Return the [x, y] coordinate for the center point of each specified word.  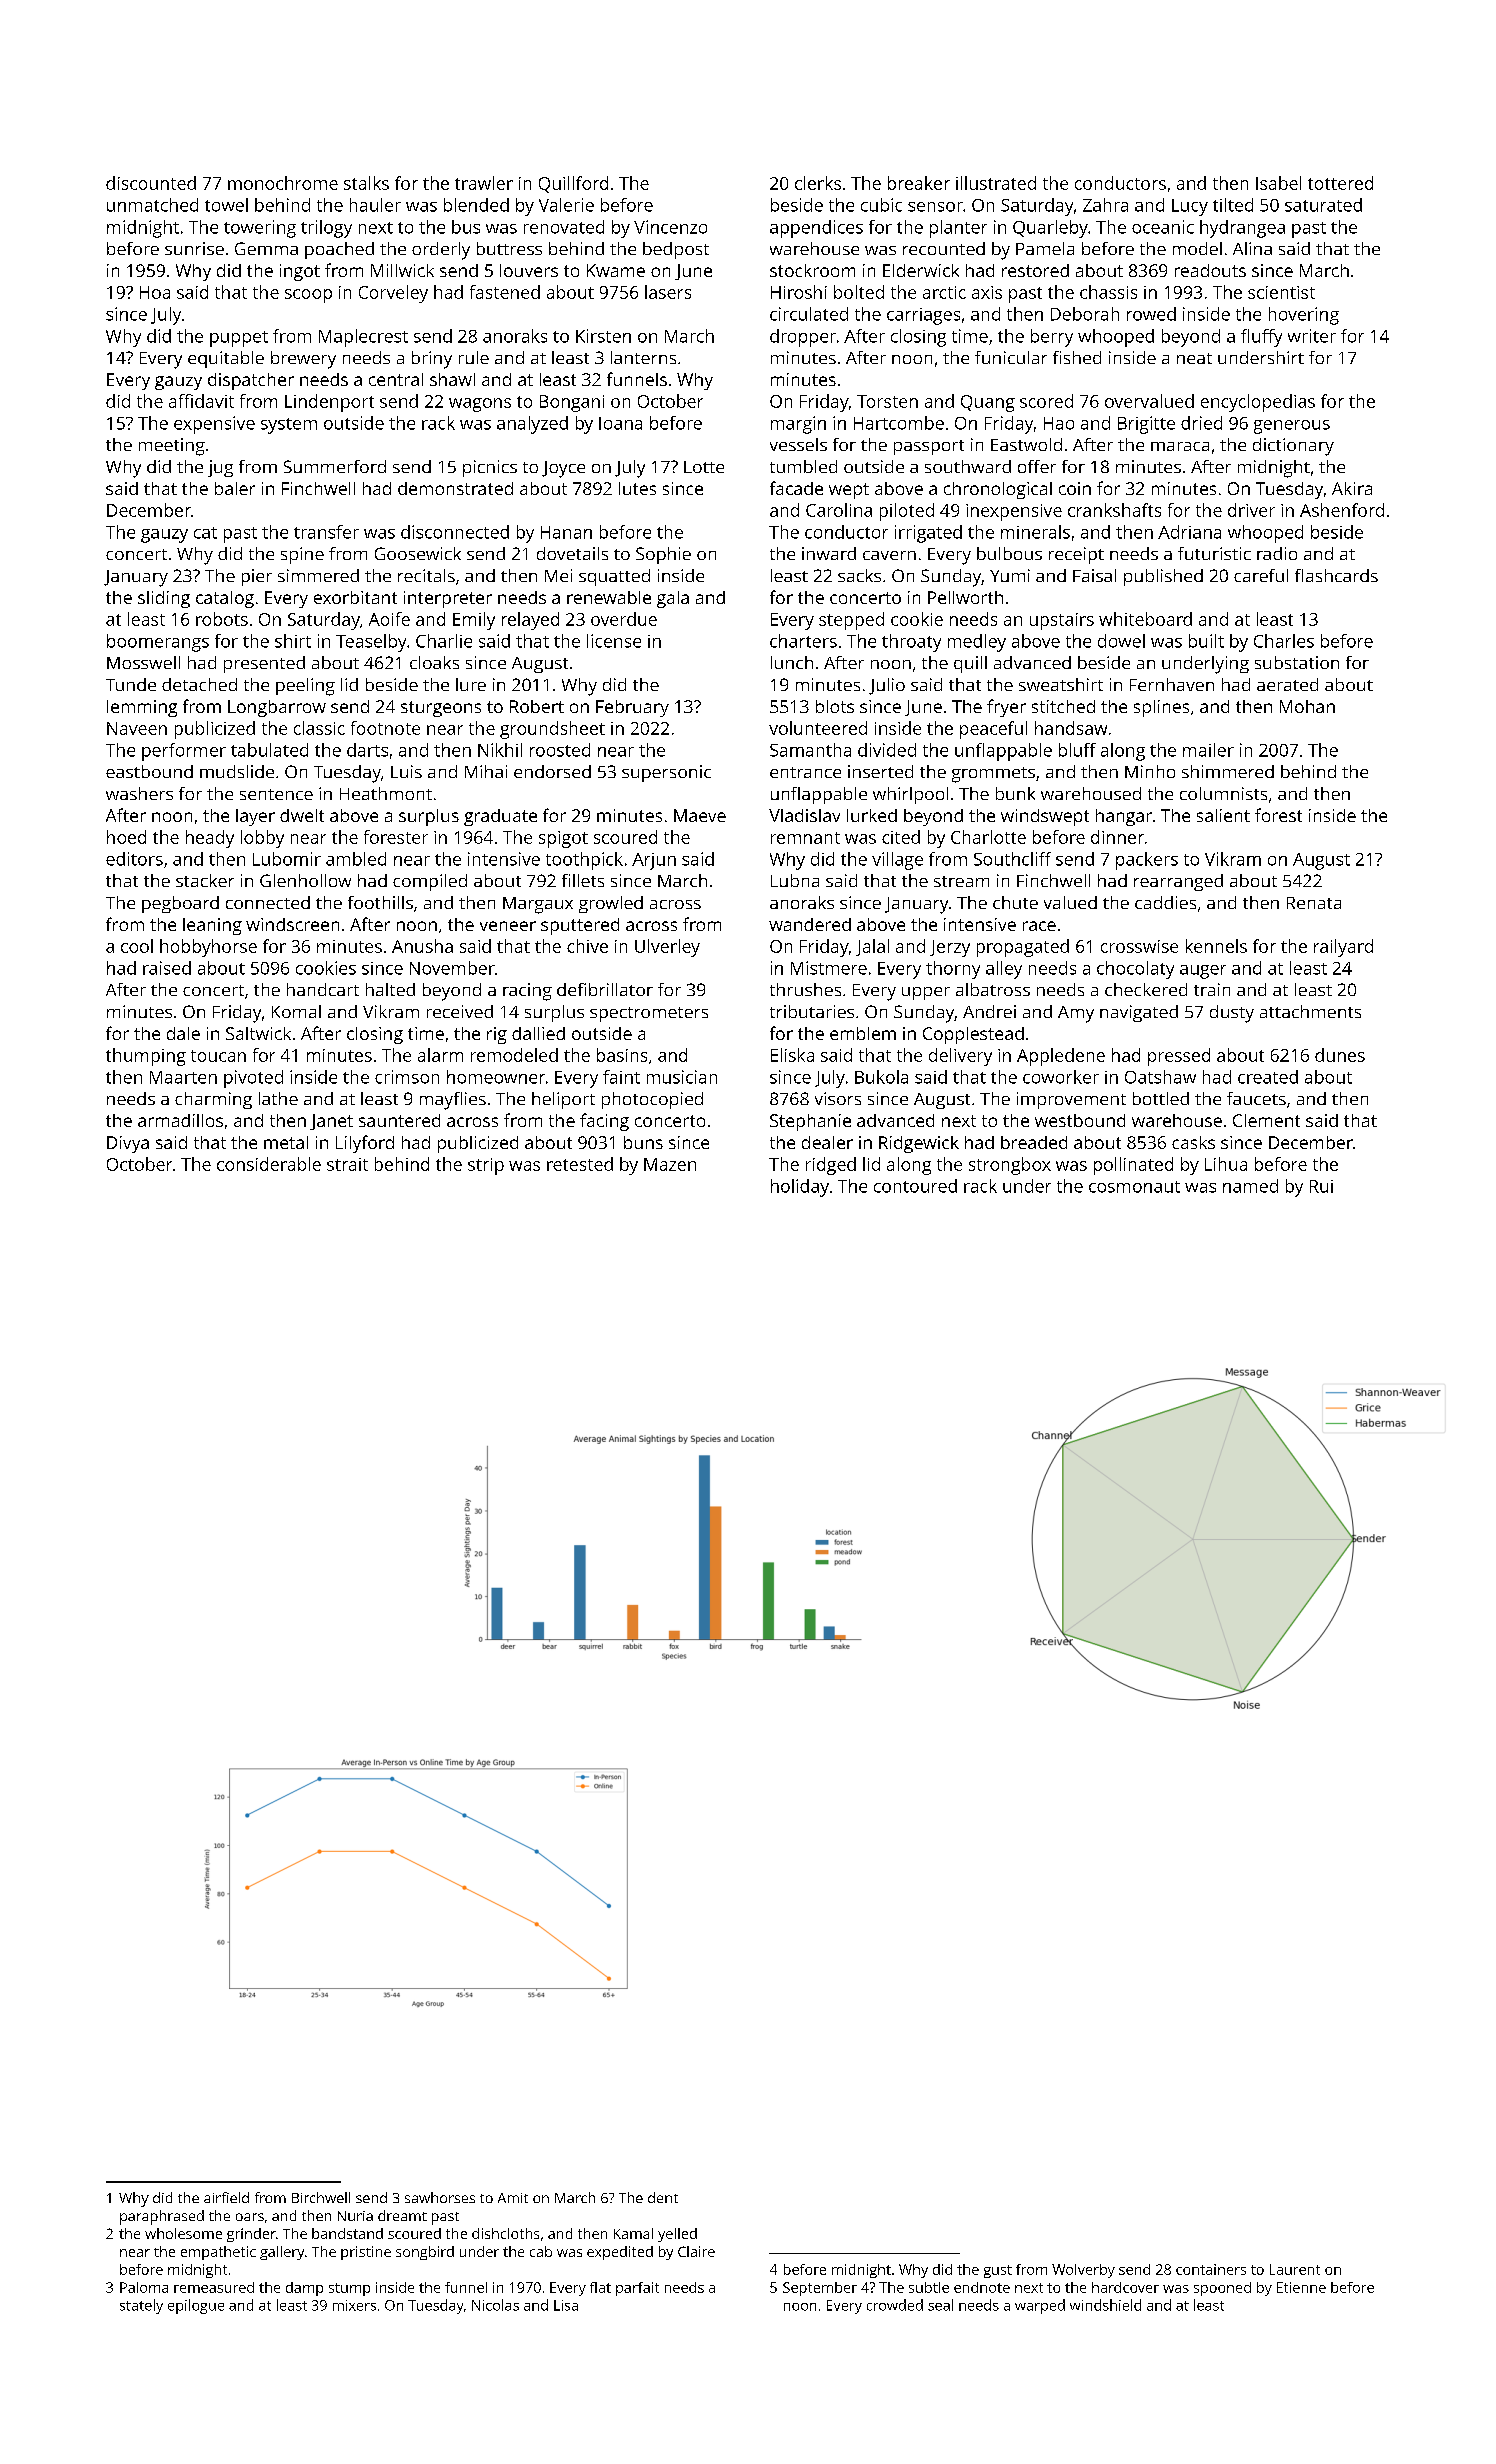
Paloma [144, 2287]
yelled [677, 2235]
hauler [375, 205]
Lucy [1190, 207]
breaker [919, 183]
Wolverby [1083, 2271]
